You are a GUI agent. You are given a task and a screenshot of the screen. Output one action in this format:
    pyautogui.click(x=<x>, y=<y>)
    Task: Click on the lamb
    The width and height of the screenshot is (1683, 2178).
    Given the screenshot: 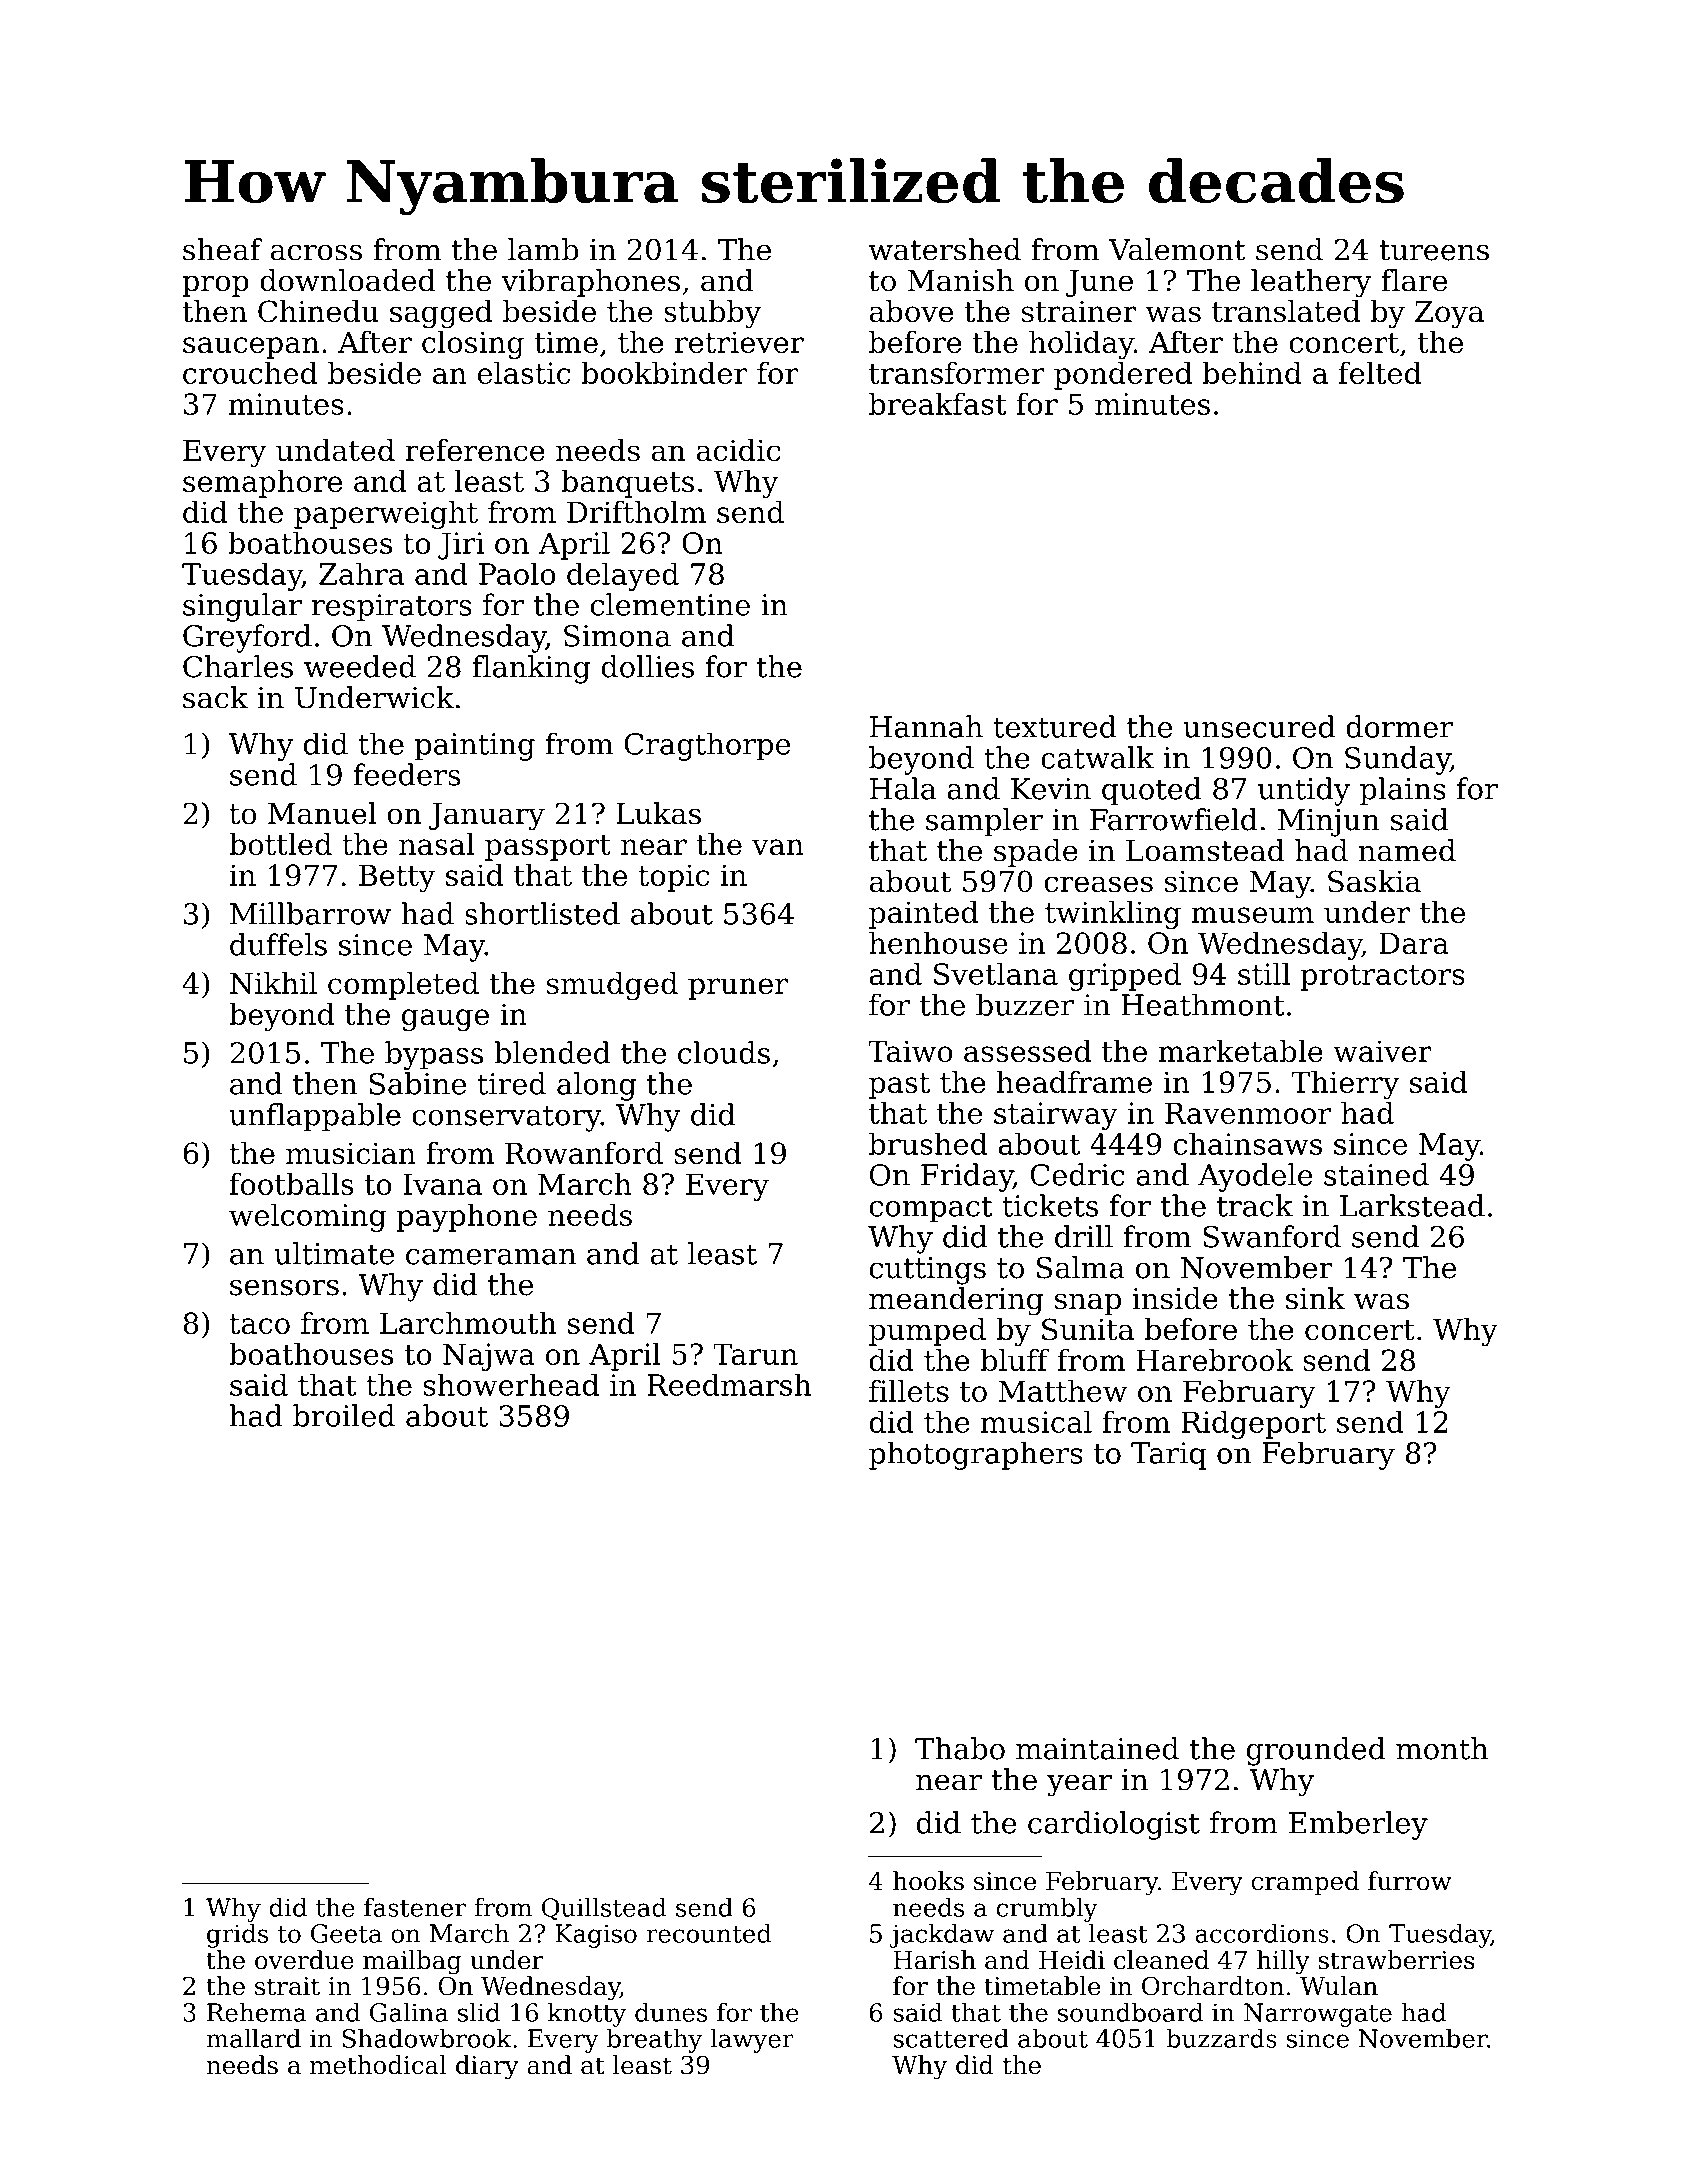 What is the action you would take?
    pyautogui.click(x=543, y=249)
